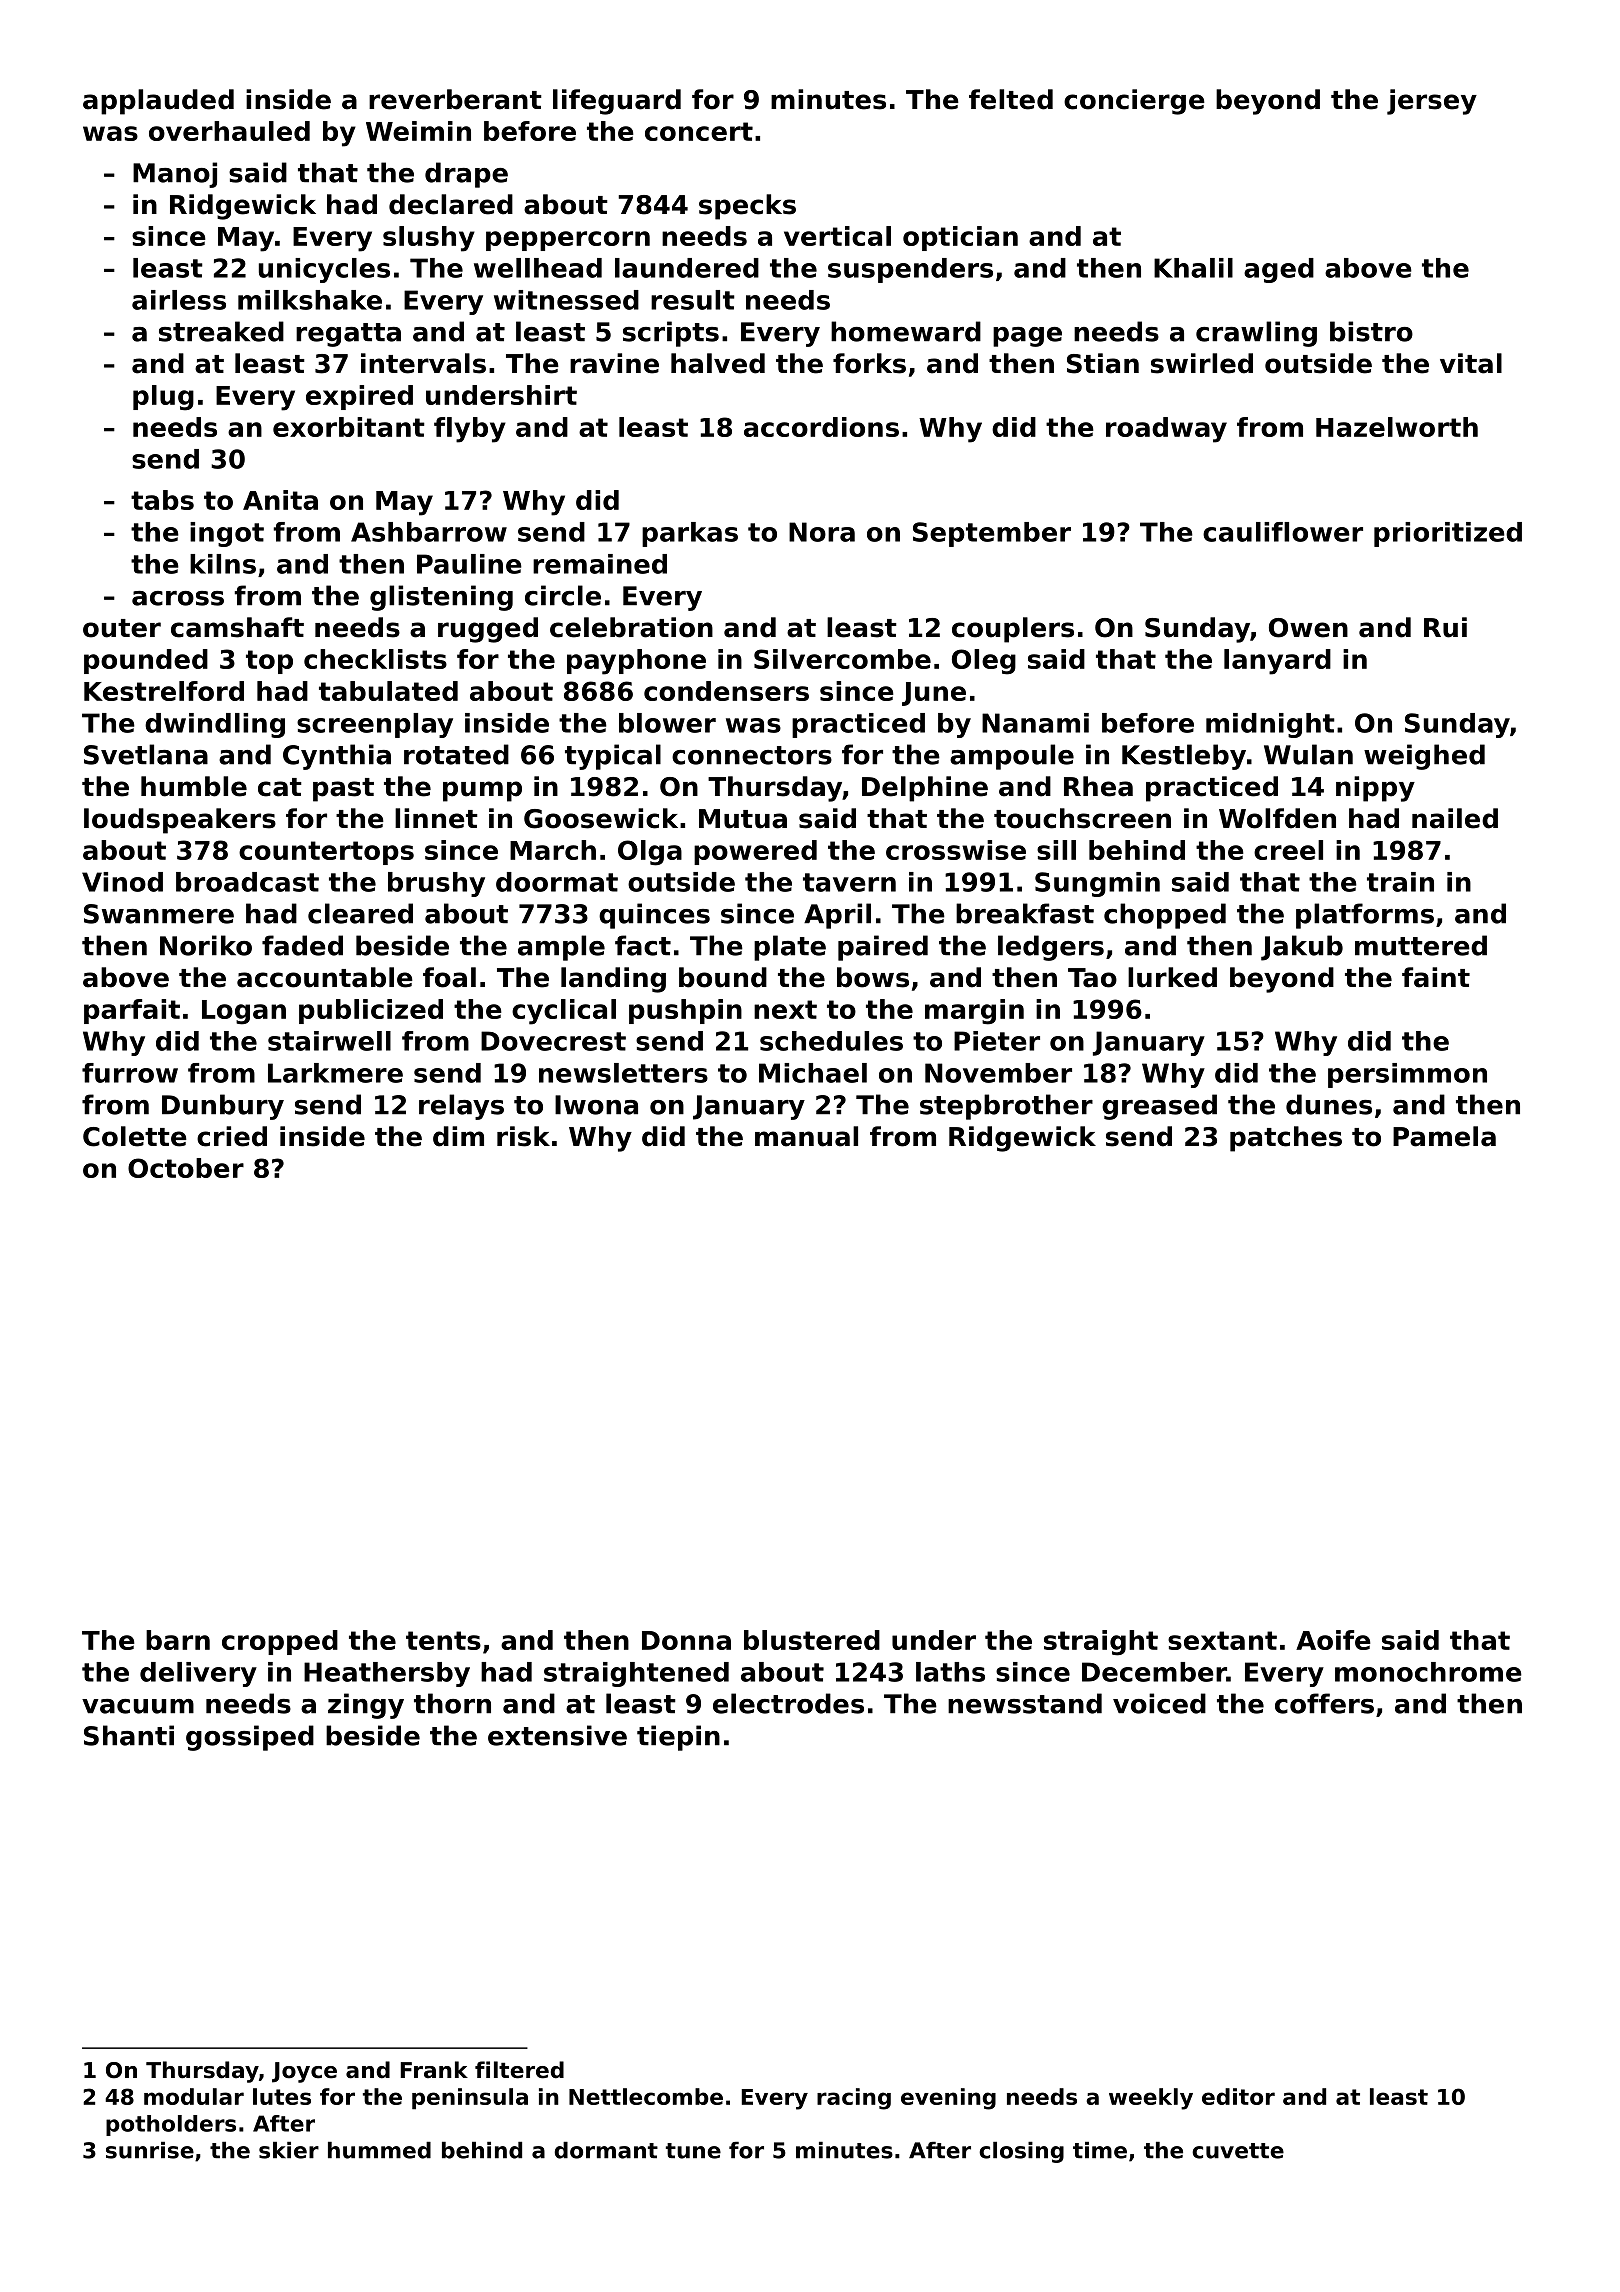 This document has width=1620, height=2292. What do you see at coordinates (449, 977) in the document?
I see `foal` at bounding box center [449, 977].
